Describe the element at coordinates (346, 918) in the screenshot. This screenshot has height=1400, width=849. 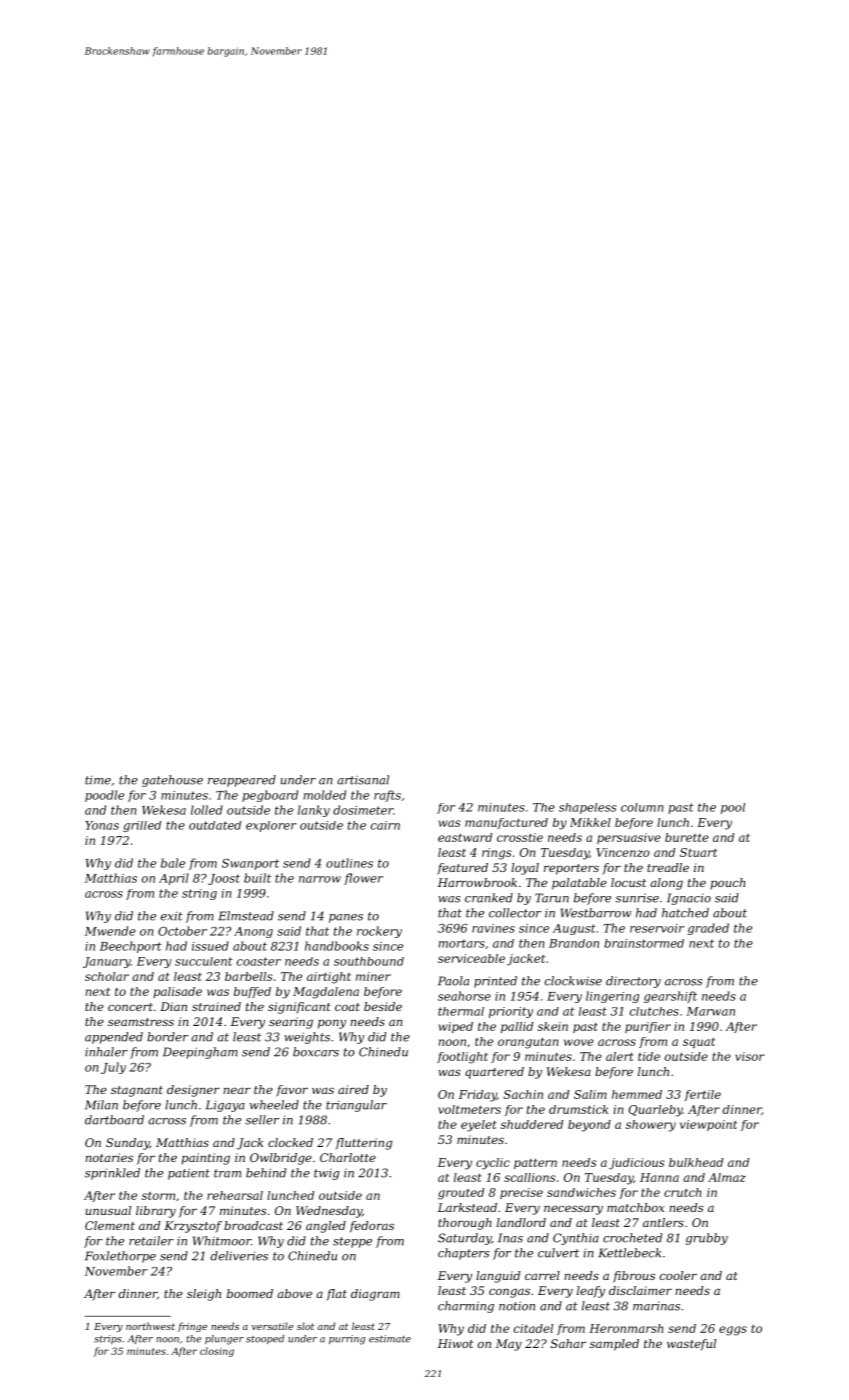
I see `panes` at that location.
